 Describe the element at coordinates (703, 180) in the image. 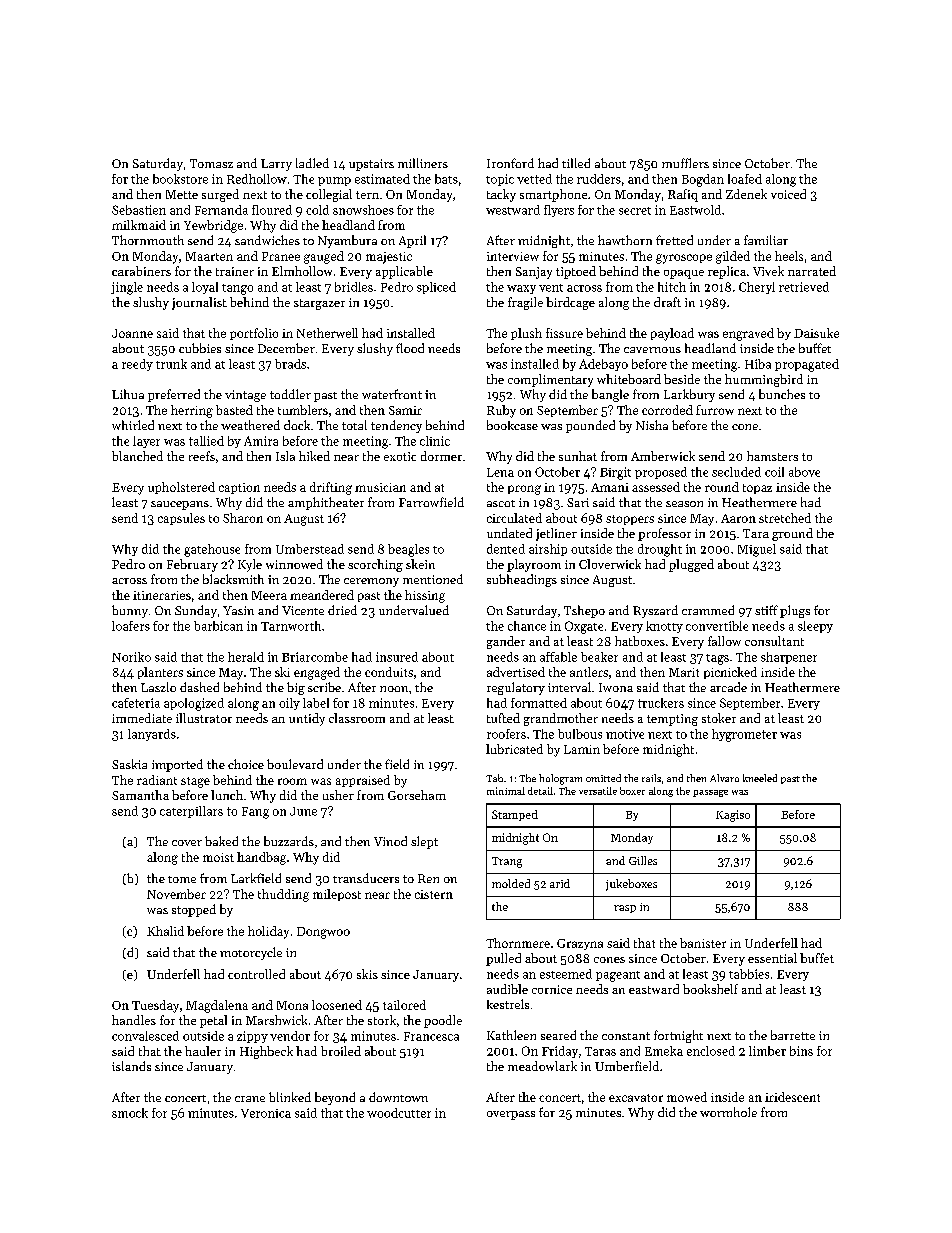

I see `Bogdan` at that location.
